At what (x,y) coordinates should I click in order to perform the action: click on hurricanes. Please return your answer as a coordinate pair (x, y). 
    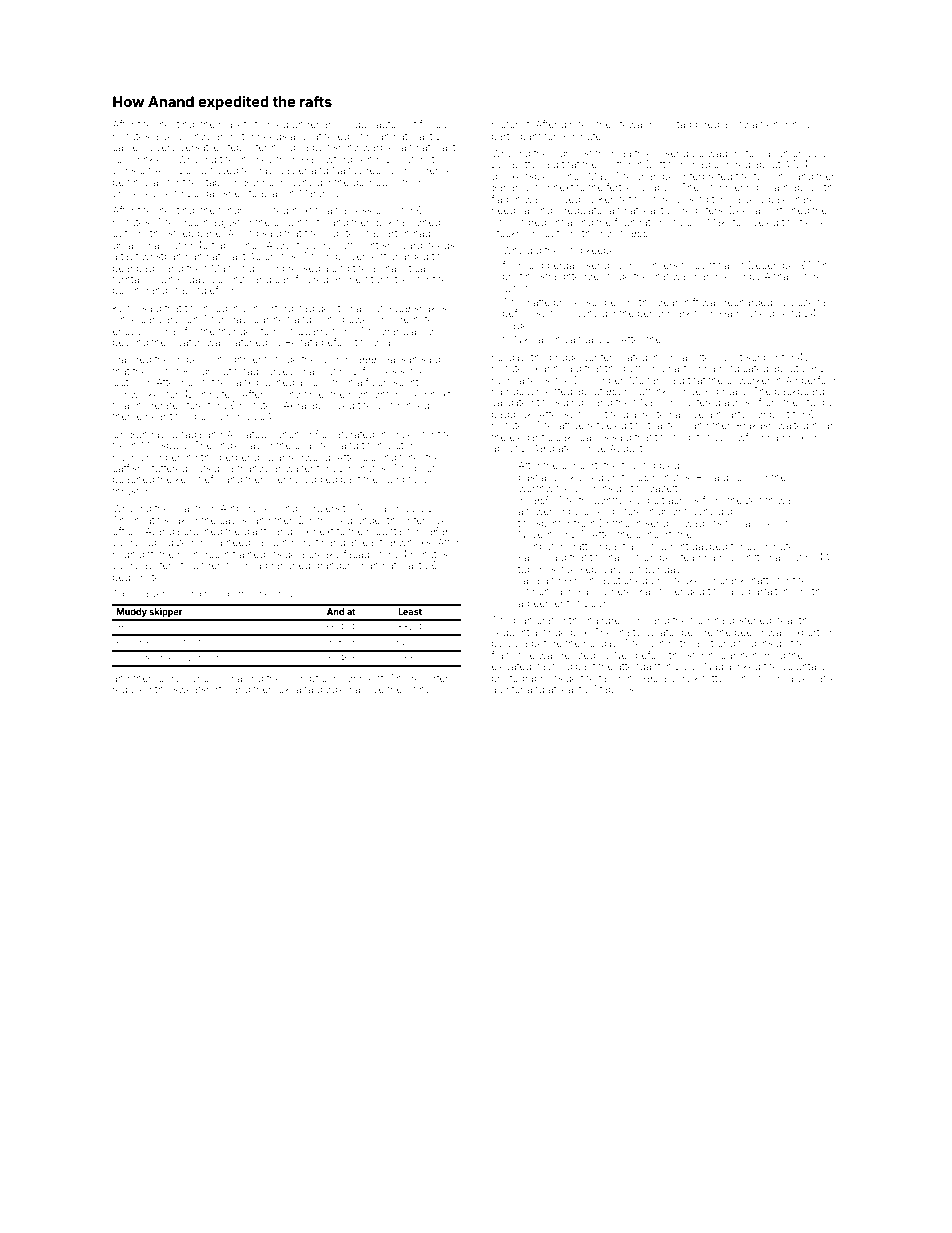
    Looking at the image, I should click on (517, 380).
